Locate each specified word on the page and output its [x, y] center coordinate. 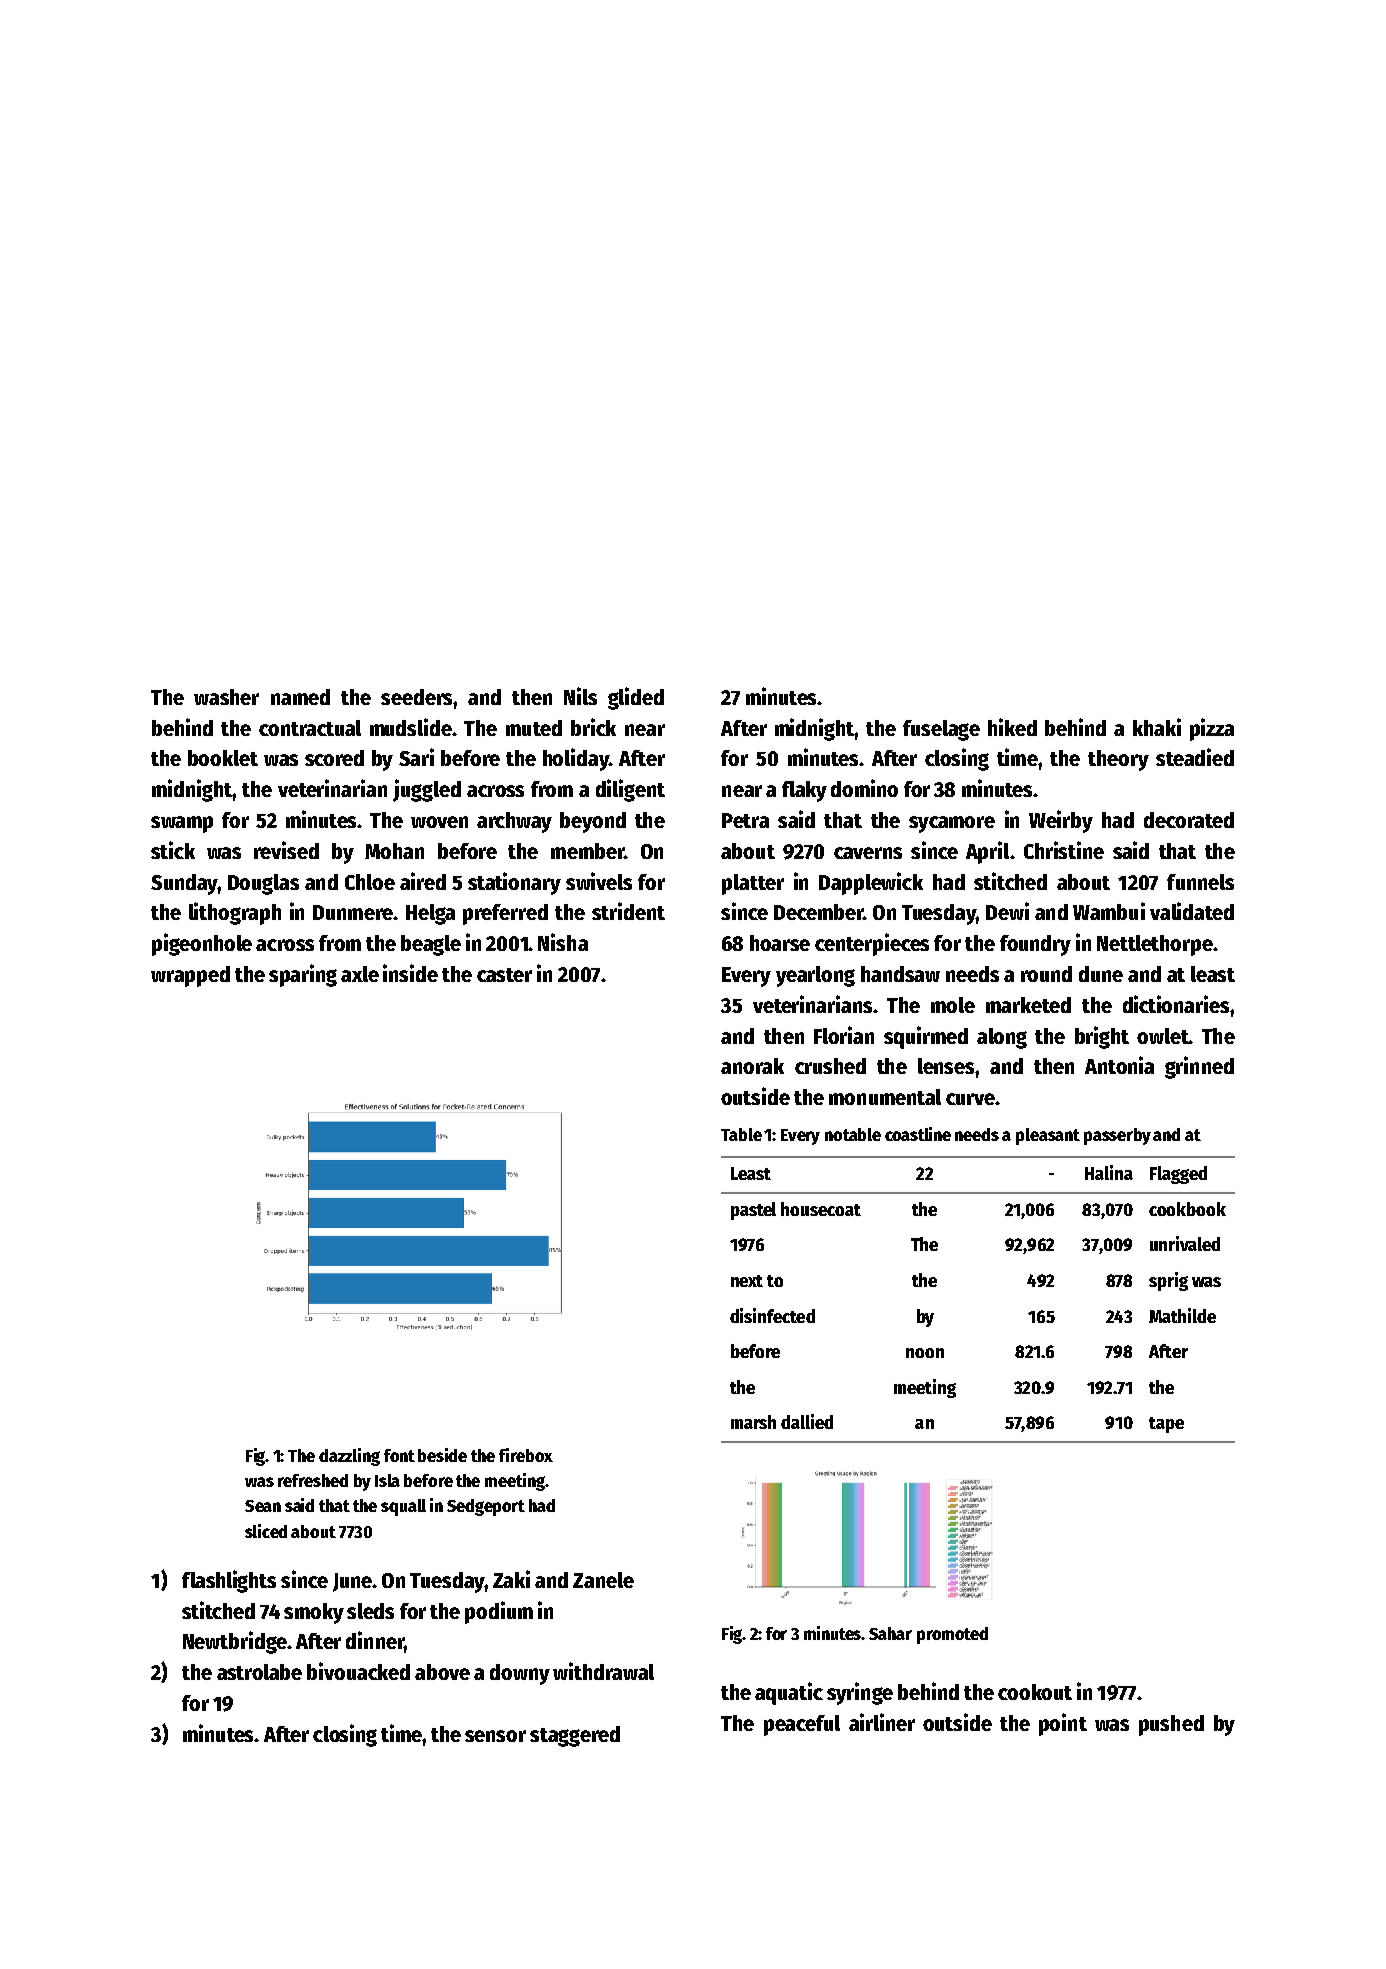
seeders [416, 697]
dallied [807, 1421]
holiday [576, 759]
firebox [526, 1455]
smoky [314, 1613]
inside [410, 973]
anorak [752, 1066]
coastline [918, 1134]
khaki [1157, 727]
